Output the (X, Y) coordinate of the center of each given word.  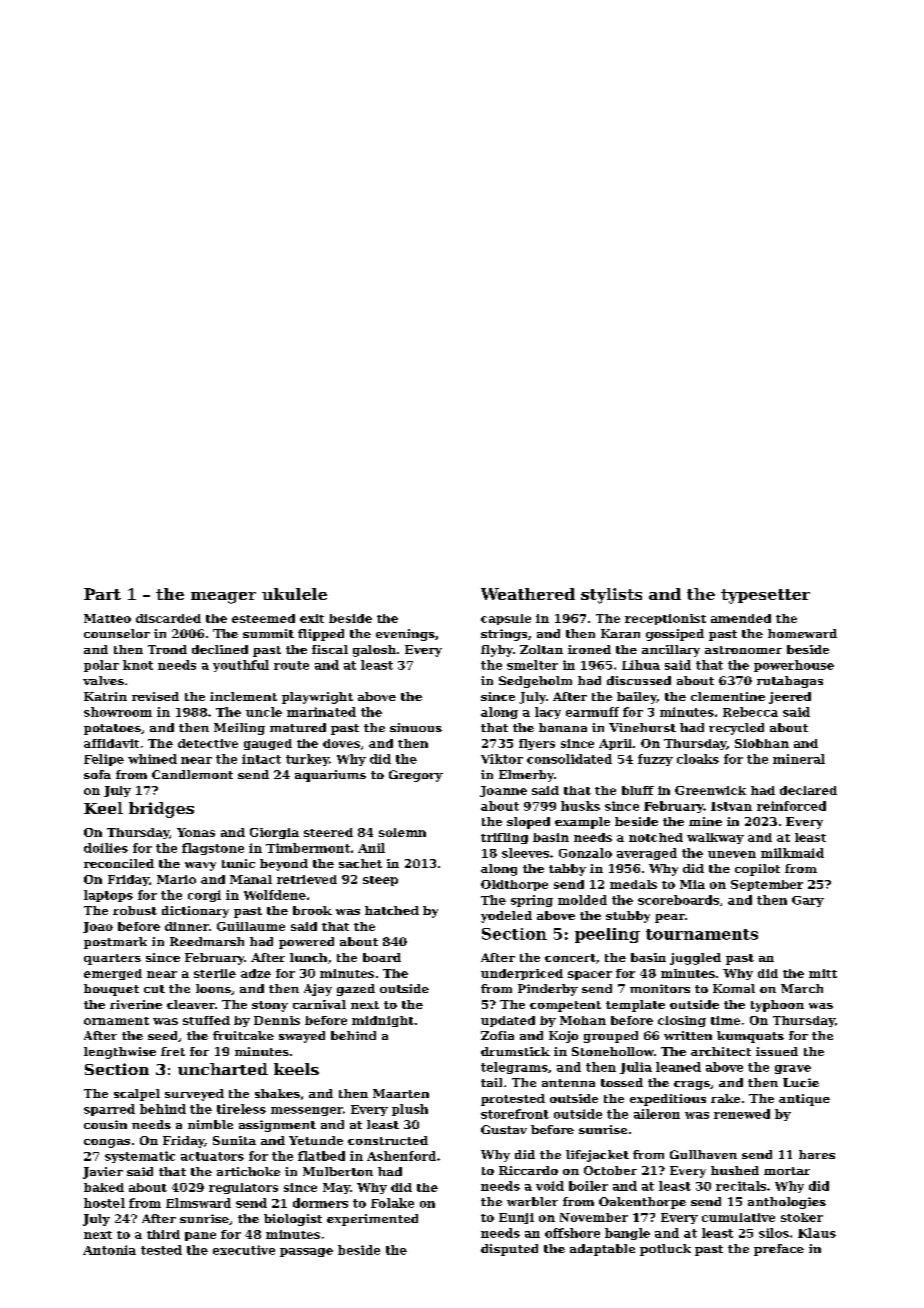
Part (102, 594)
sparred (109, 1110)
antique (804, 1100)
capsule (506, 619)
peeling (607, 935)
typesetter (765, 596)
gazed (356, 990)
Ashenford (401, 1156)
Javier (103, 1173)
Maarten (401, 1093)
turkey (307, 760)
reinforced (791, 806)
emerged (113, 974)
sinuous (416, 727)
